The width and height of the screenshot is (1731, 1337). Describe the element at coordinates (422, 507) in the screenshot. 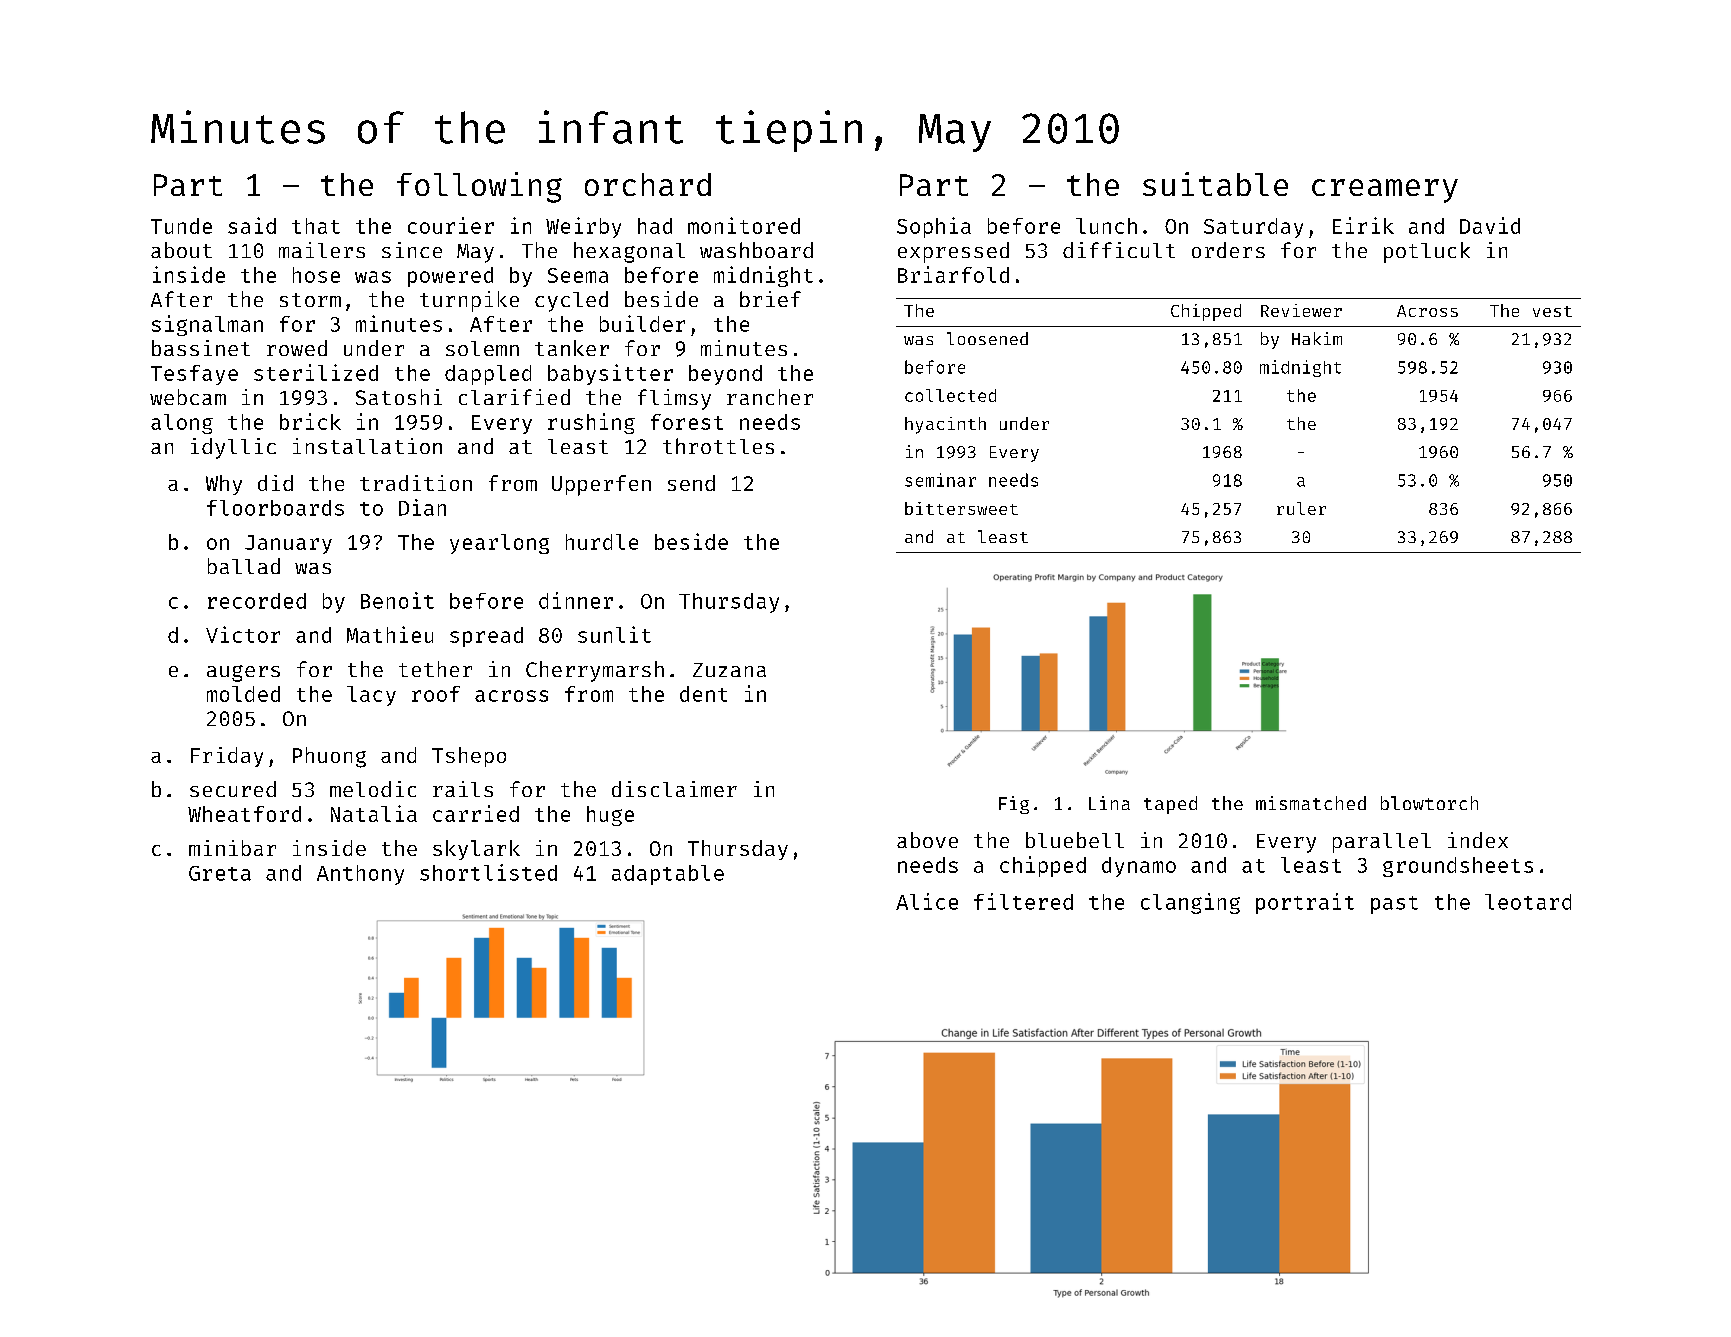

I see `Dian` at that location.
